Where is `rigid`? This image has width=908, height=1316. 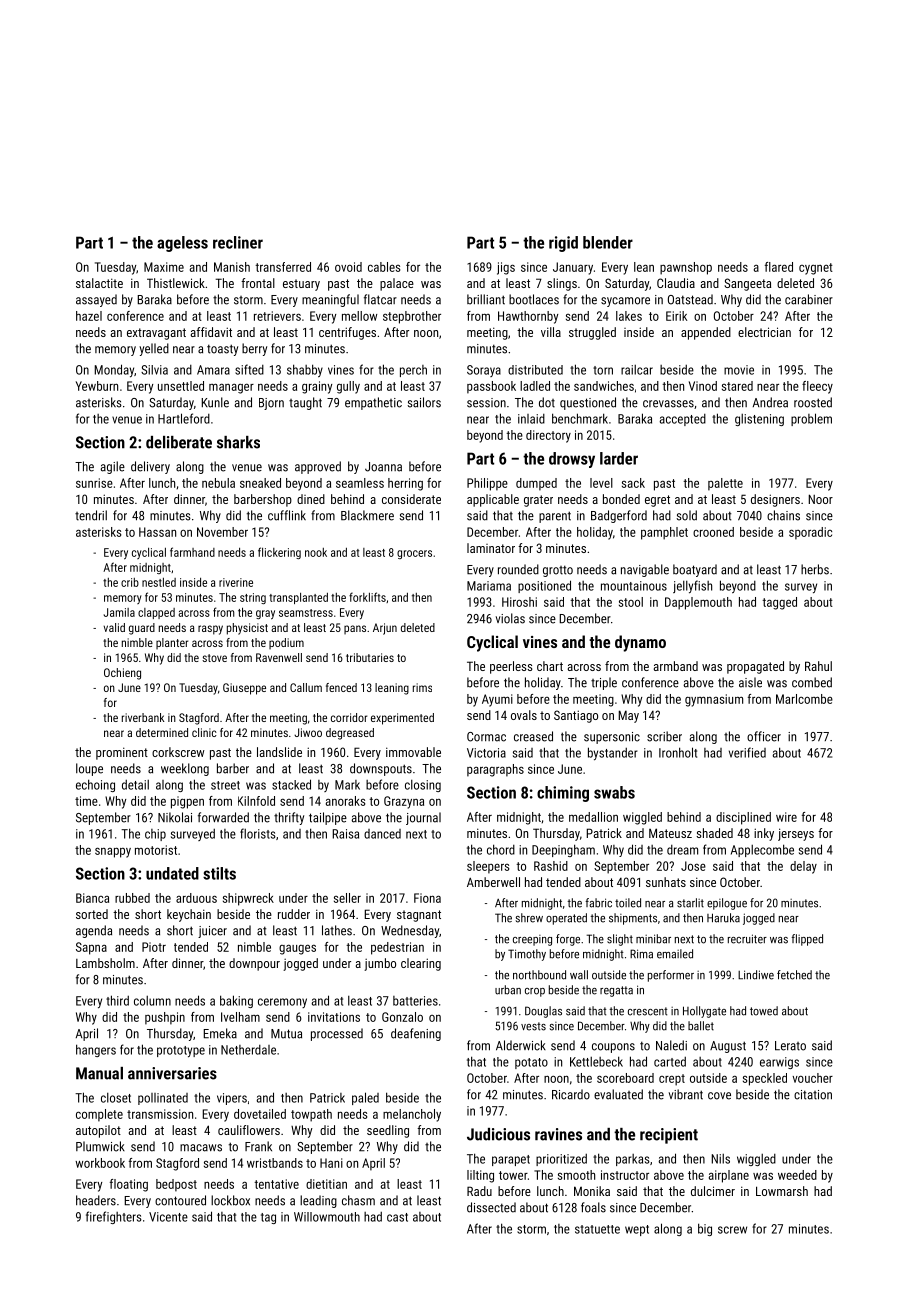 rigid is located at coordinates (563, 244).
